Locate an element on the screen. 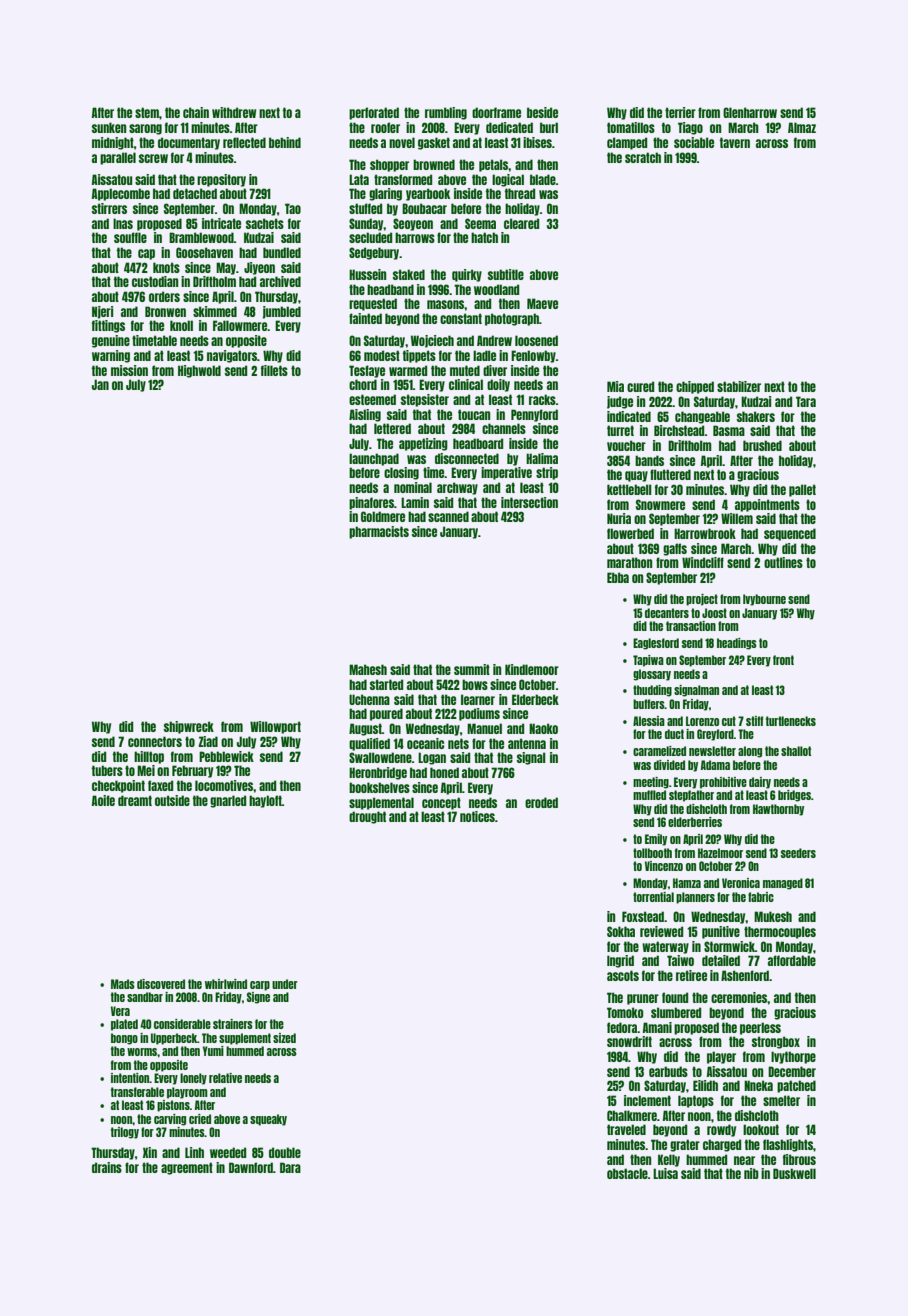 Image resolution: width=908 pixels, height=1316 pixels. shallot is located at coordinates (796, 751).
